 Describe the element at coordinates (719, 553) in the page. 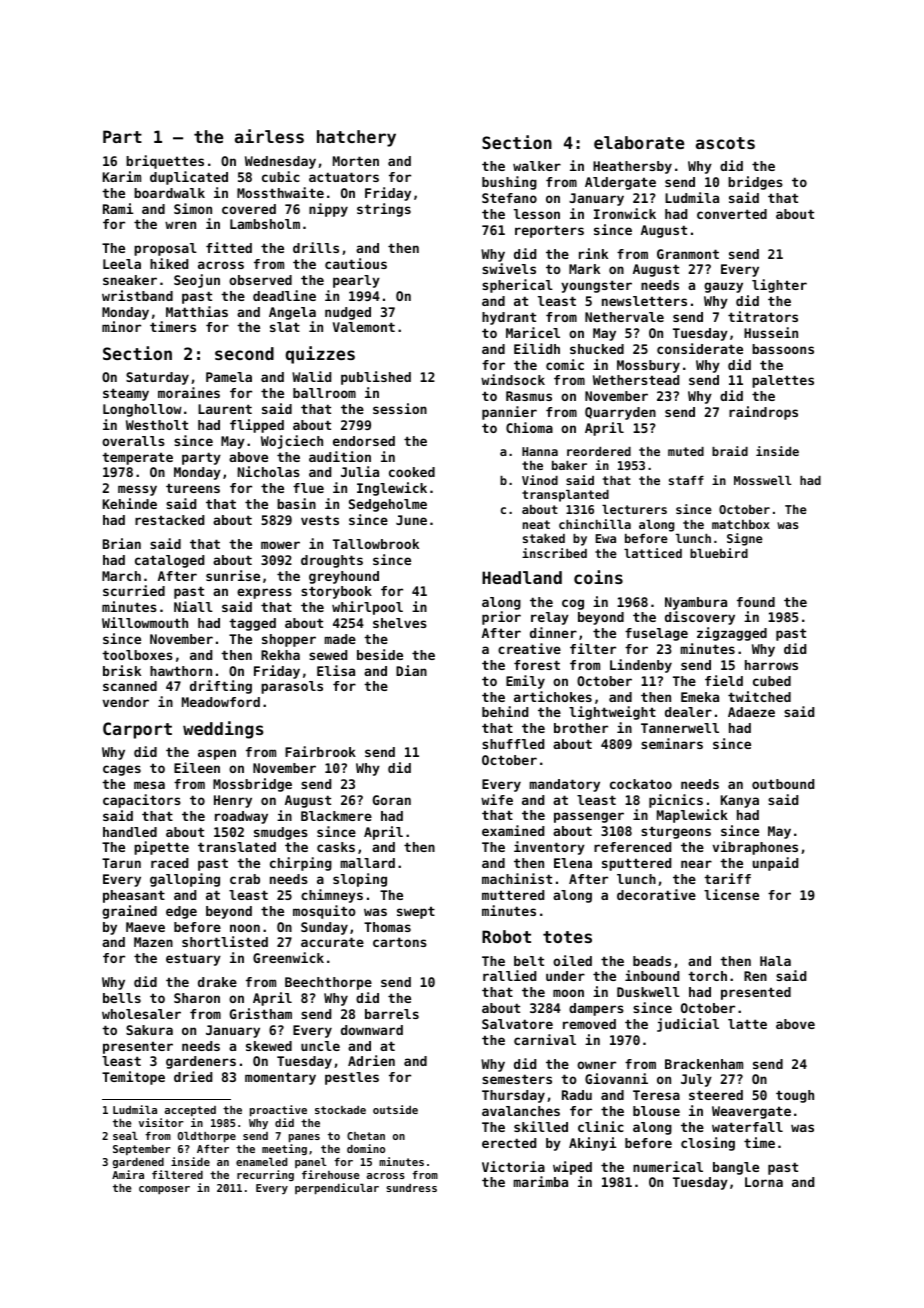

I see `bluebird` at that location.
